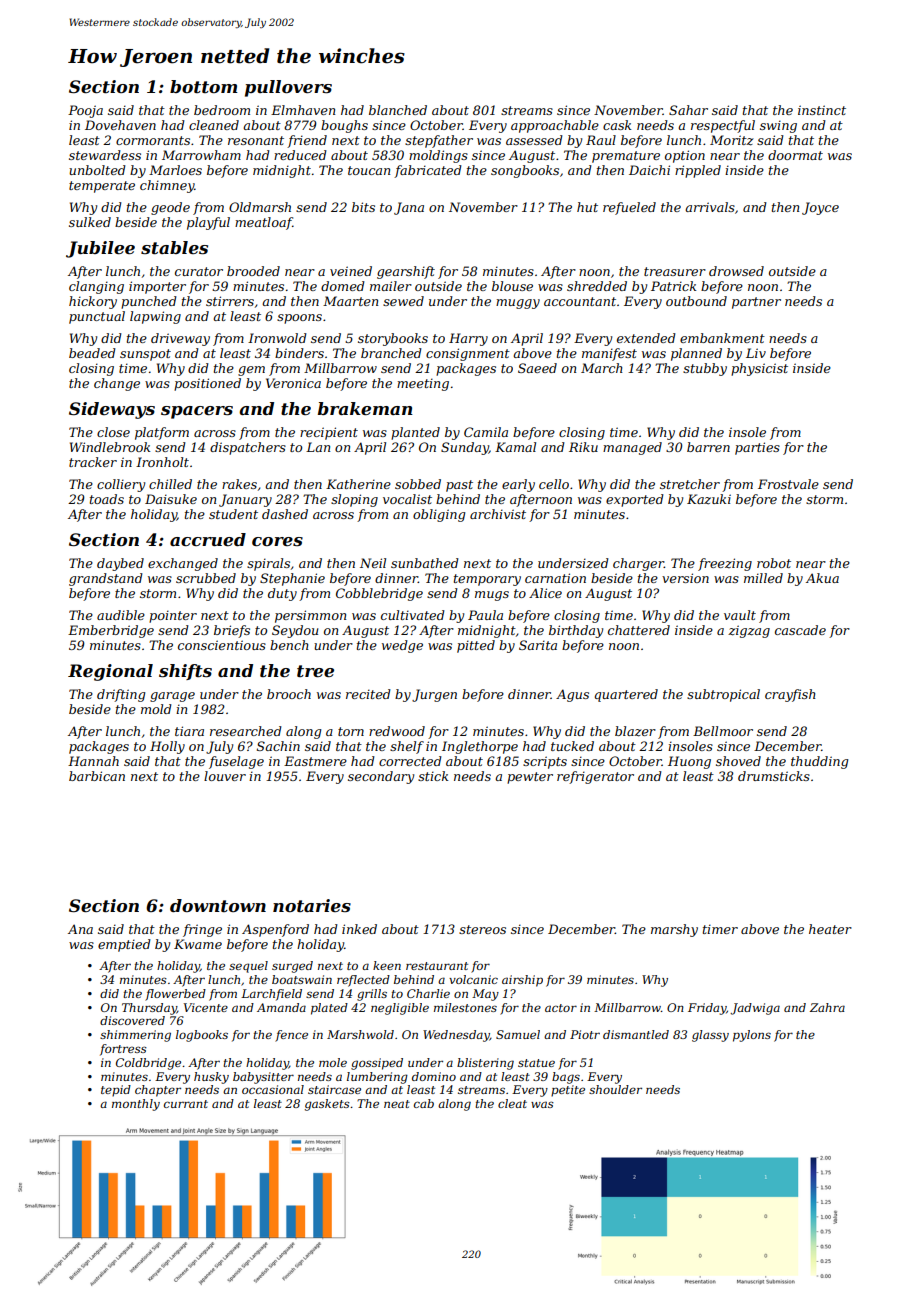 The height and width of the screenshot is (1308, 924). What do you see at coordinates (167, 747) in the screenshot?
I see `Holly` at bounding box center [167, 747].
